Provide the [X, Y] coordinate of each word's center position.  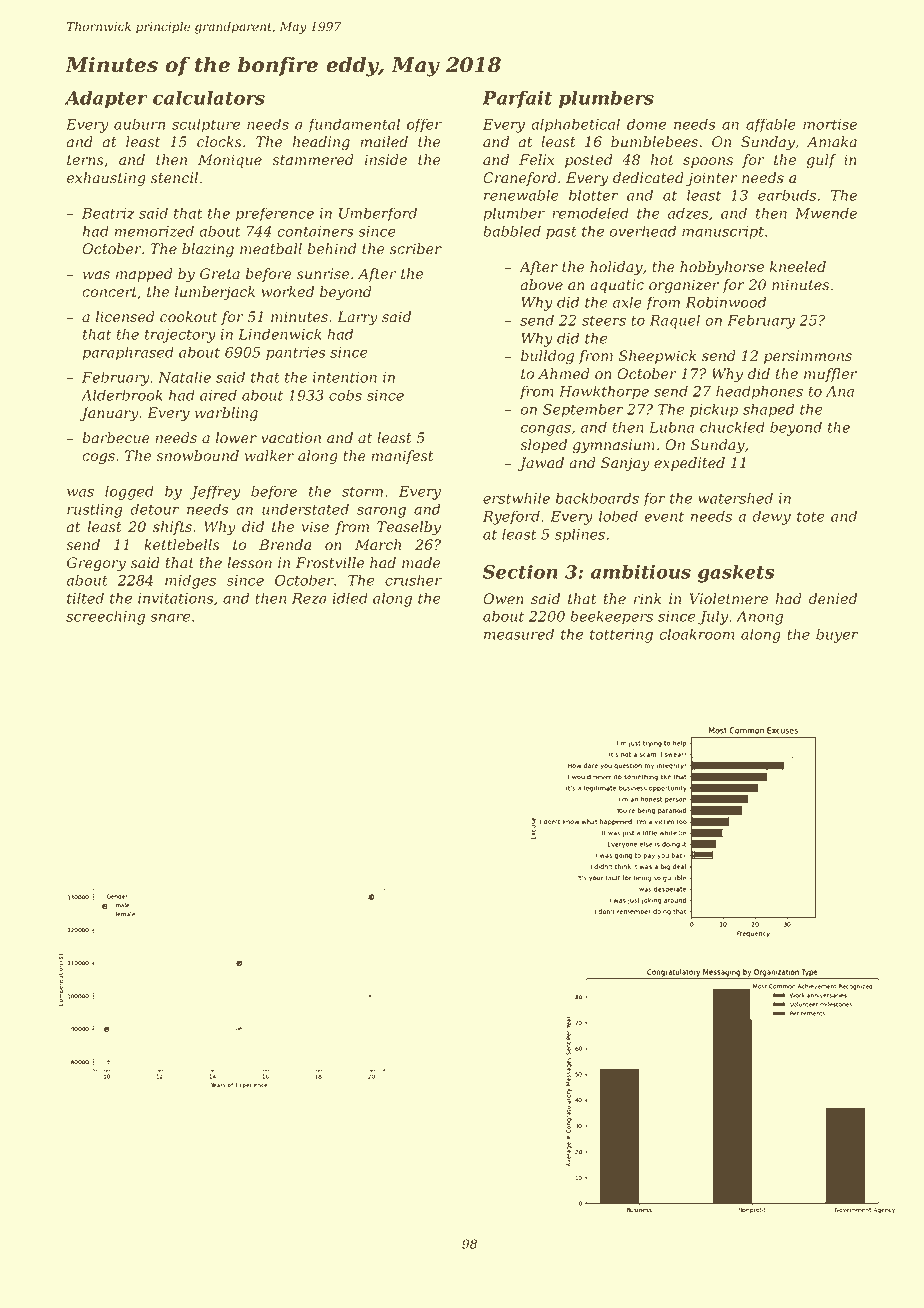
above [541, 285]
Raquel [675, 321]
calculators [209, 97]
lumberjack [215, 293]
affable [771, 125]
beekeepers [611, 617]
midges [190, 581]
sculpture [206, 125]
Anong [759, 618]
